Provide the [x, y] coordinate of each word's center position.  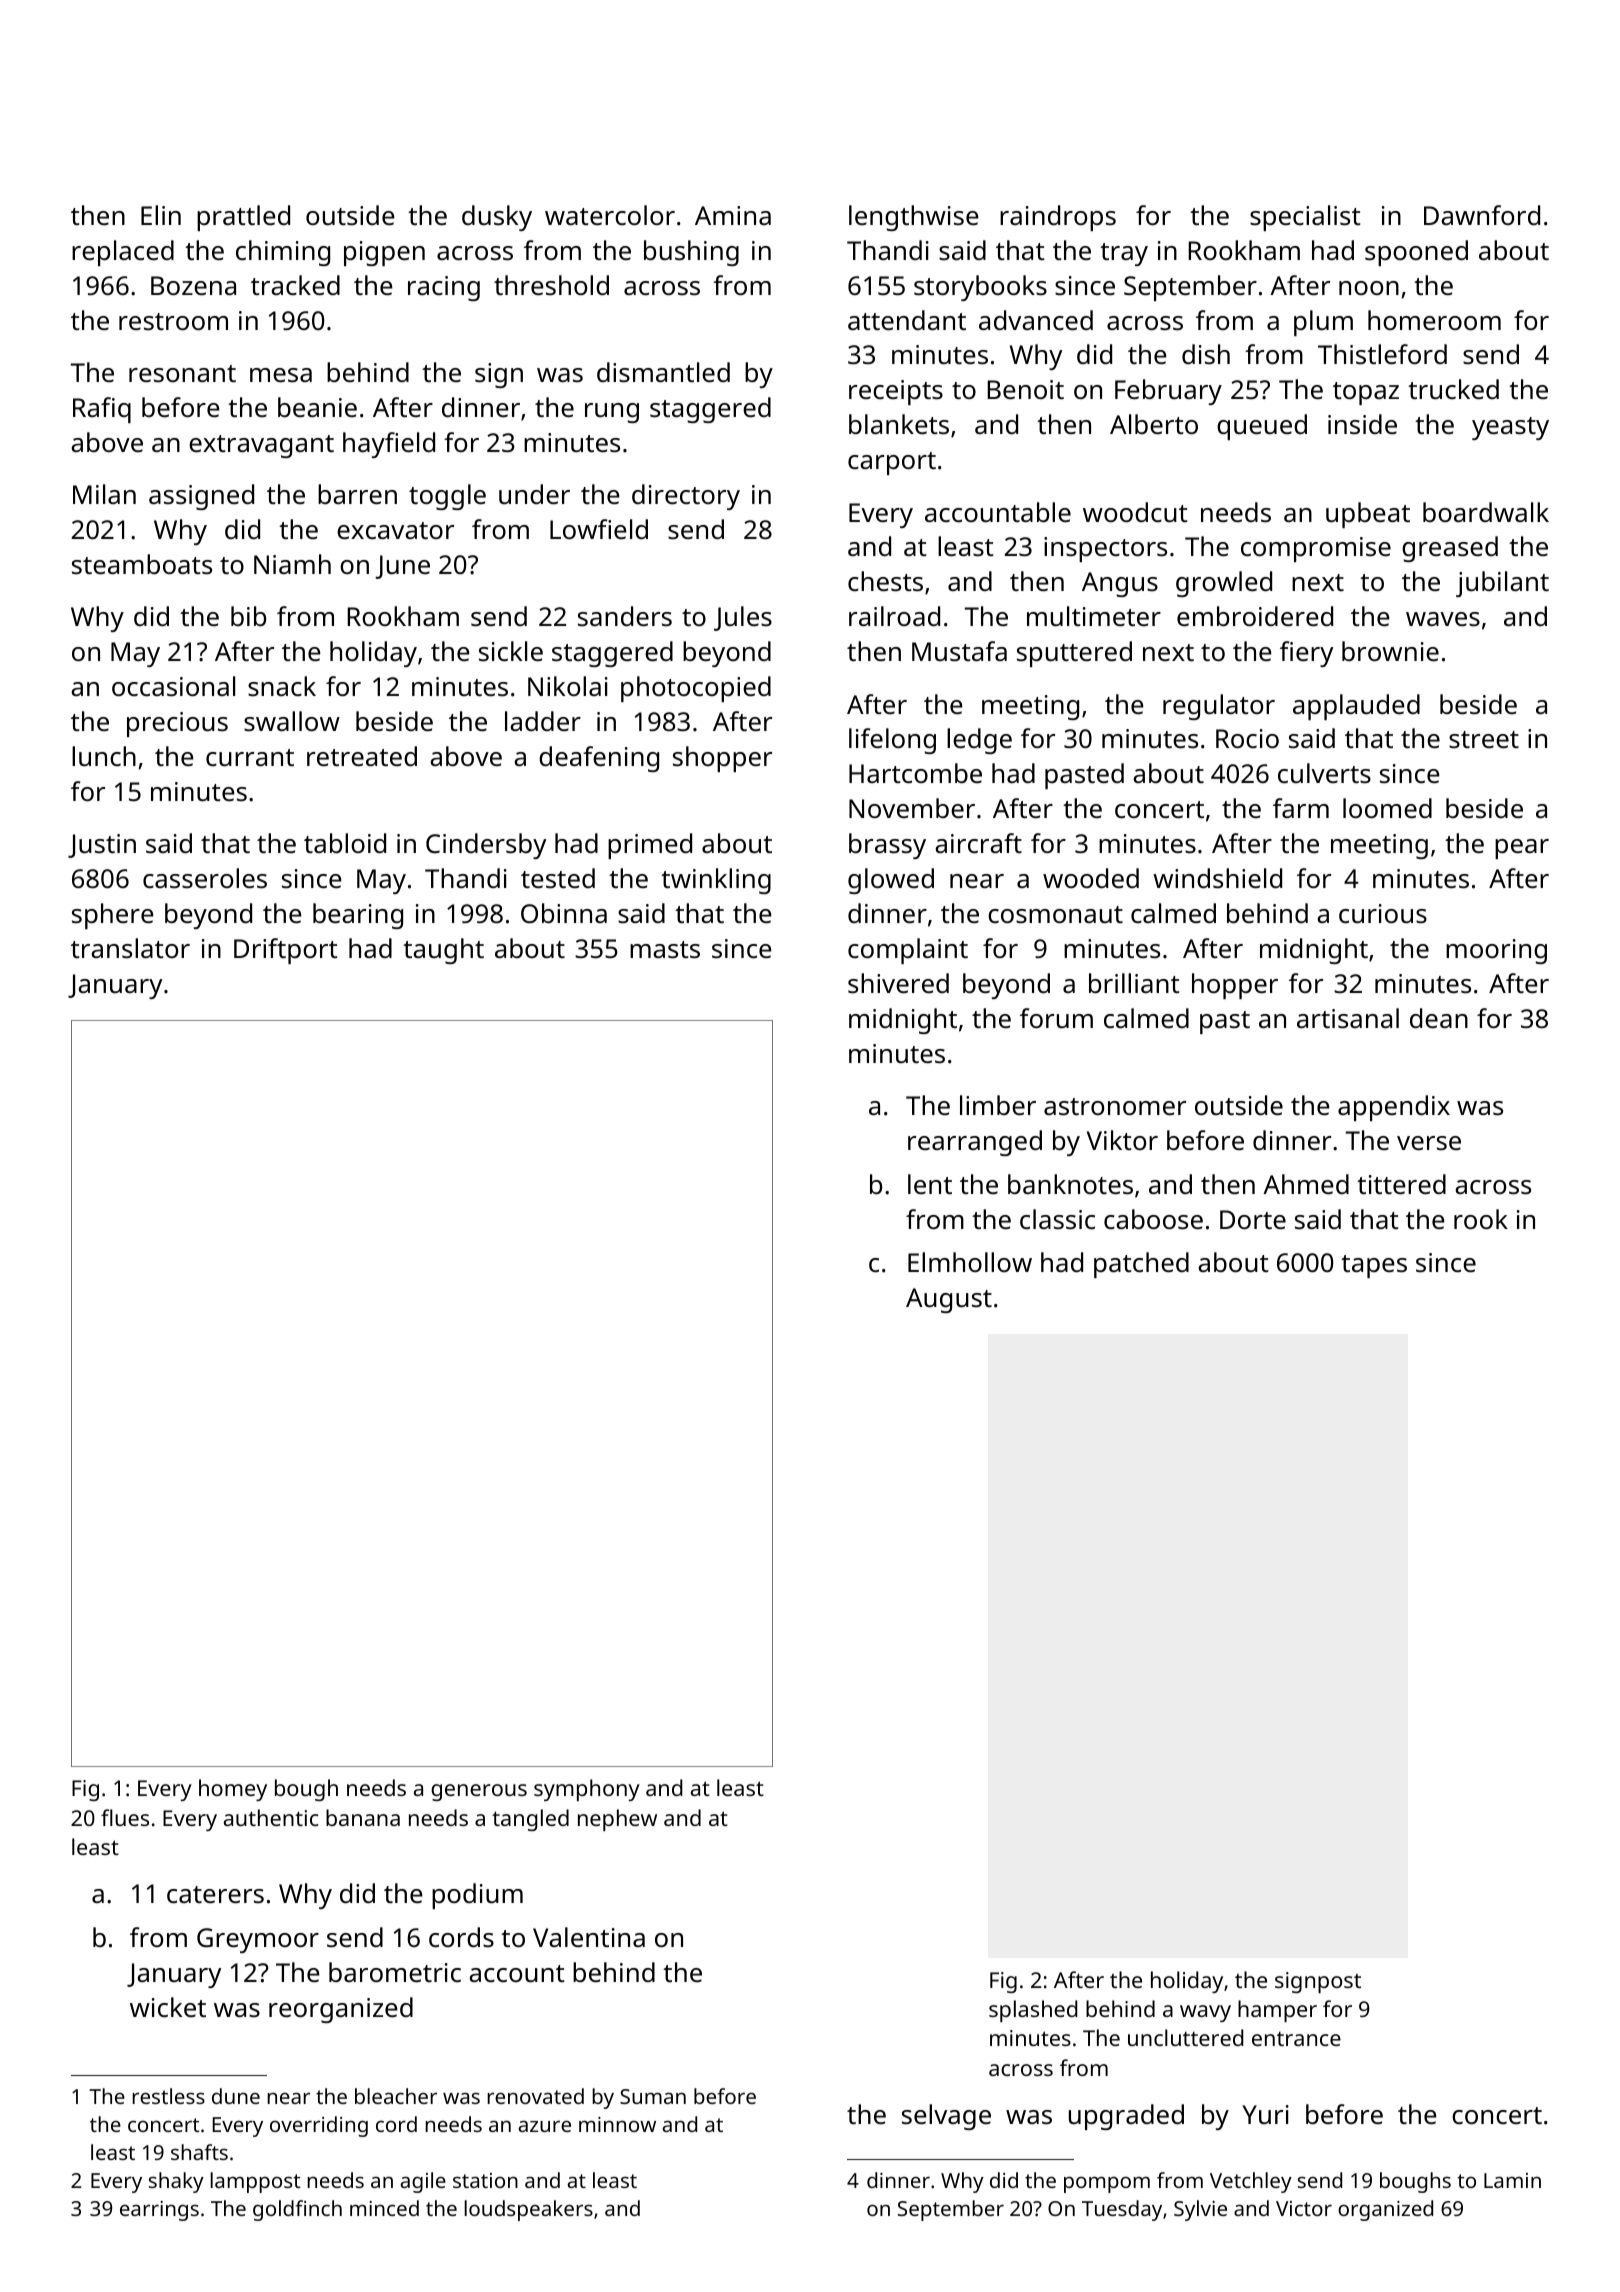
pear [1522, 849]
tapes [1374, 1266]
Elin [161, 215]
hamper [1277, 2011]
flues [125, 1817]
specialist [1305, 218]
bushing [691, 253]
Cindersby [486, 846]
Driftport [285, 951]
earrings [159, 2211]
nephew [617, 1820]
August [949, 1300]
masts [665, 950]
